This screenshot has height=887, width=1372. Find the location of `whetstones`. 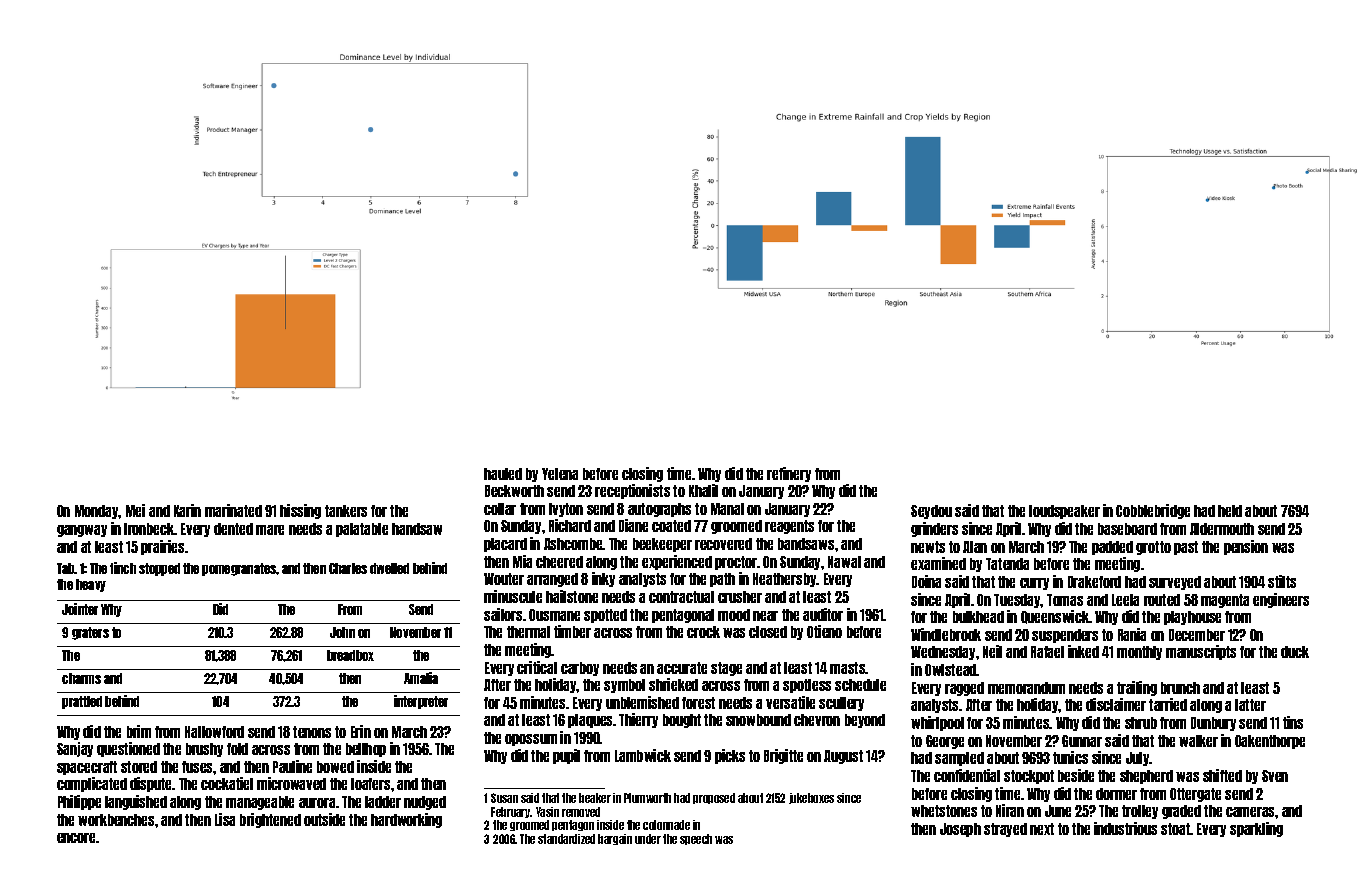

whetstones is located at coordinates (944, 811).
